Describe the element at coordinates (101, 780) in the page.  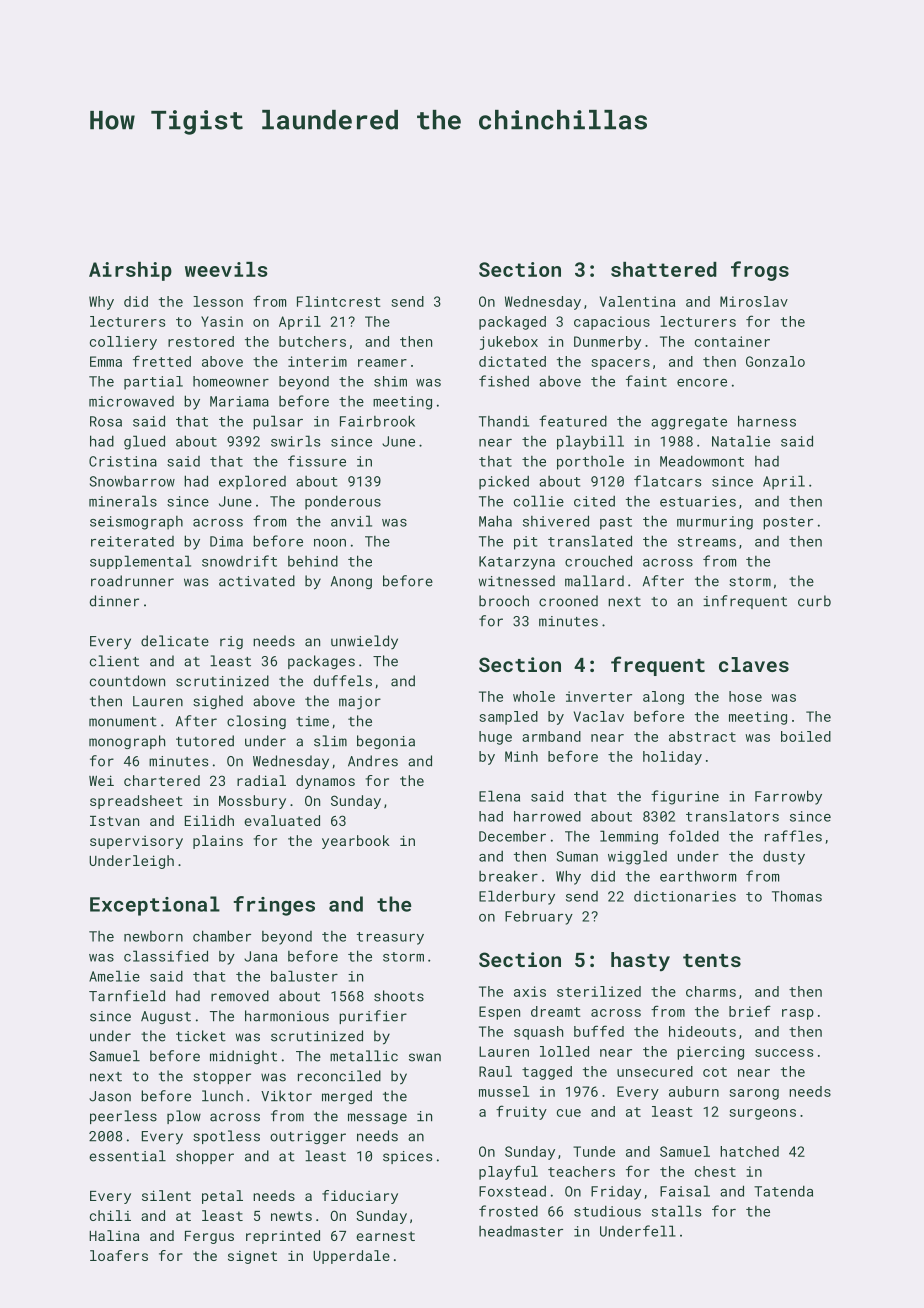
I see `Wei` at that location.
